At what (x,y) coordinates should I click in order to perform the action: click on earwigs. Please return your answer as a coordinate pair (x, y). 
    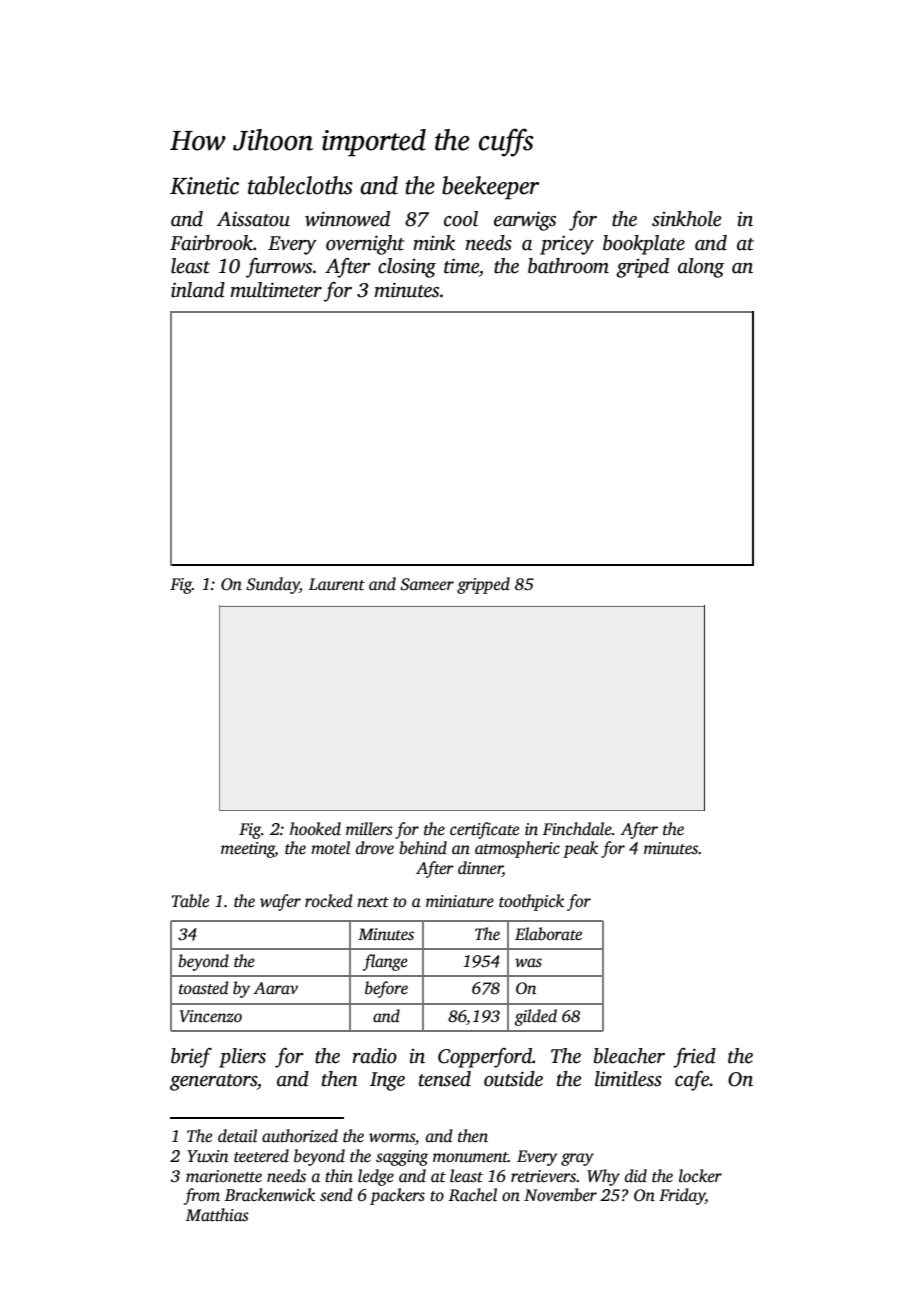
    Looking at the image, I should click on (525, 221).
